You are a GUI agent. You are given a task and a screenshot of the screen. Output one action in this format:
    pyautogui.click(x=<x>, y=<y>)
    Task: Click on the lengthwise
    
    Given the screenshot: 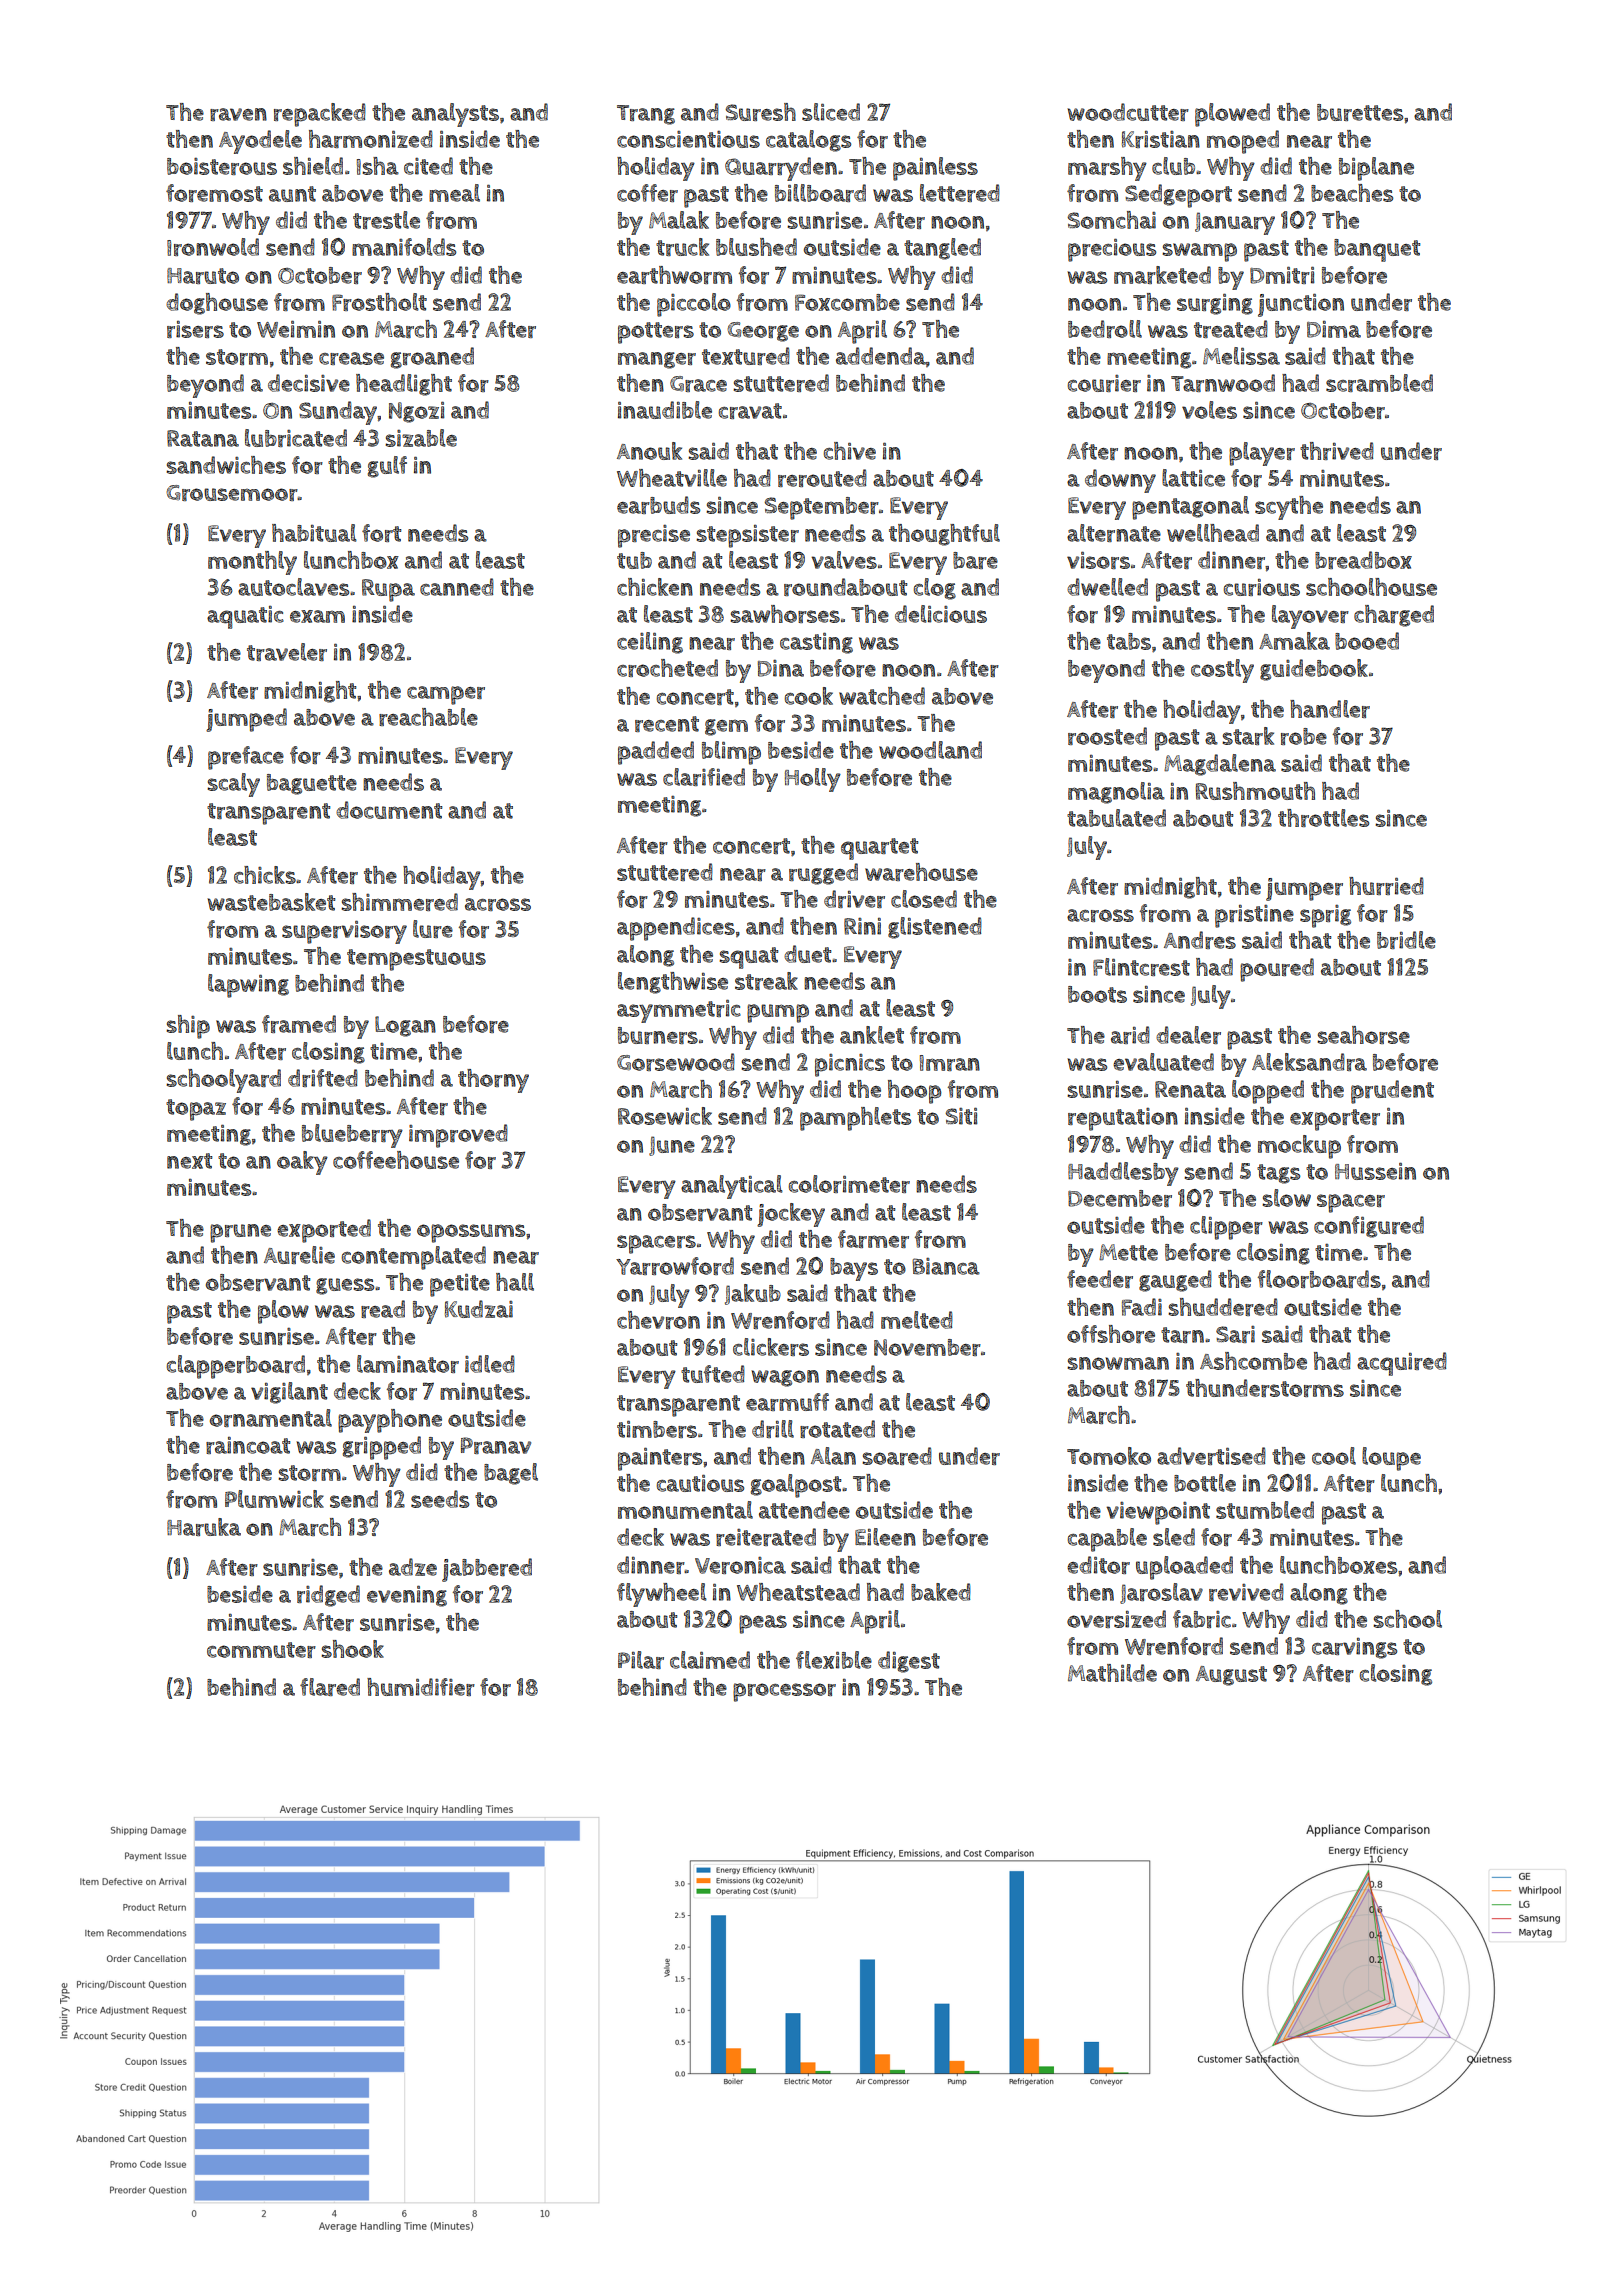 What is the action you would take?
    pyautogui.click(x=673, y=983)
